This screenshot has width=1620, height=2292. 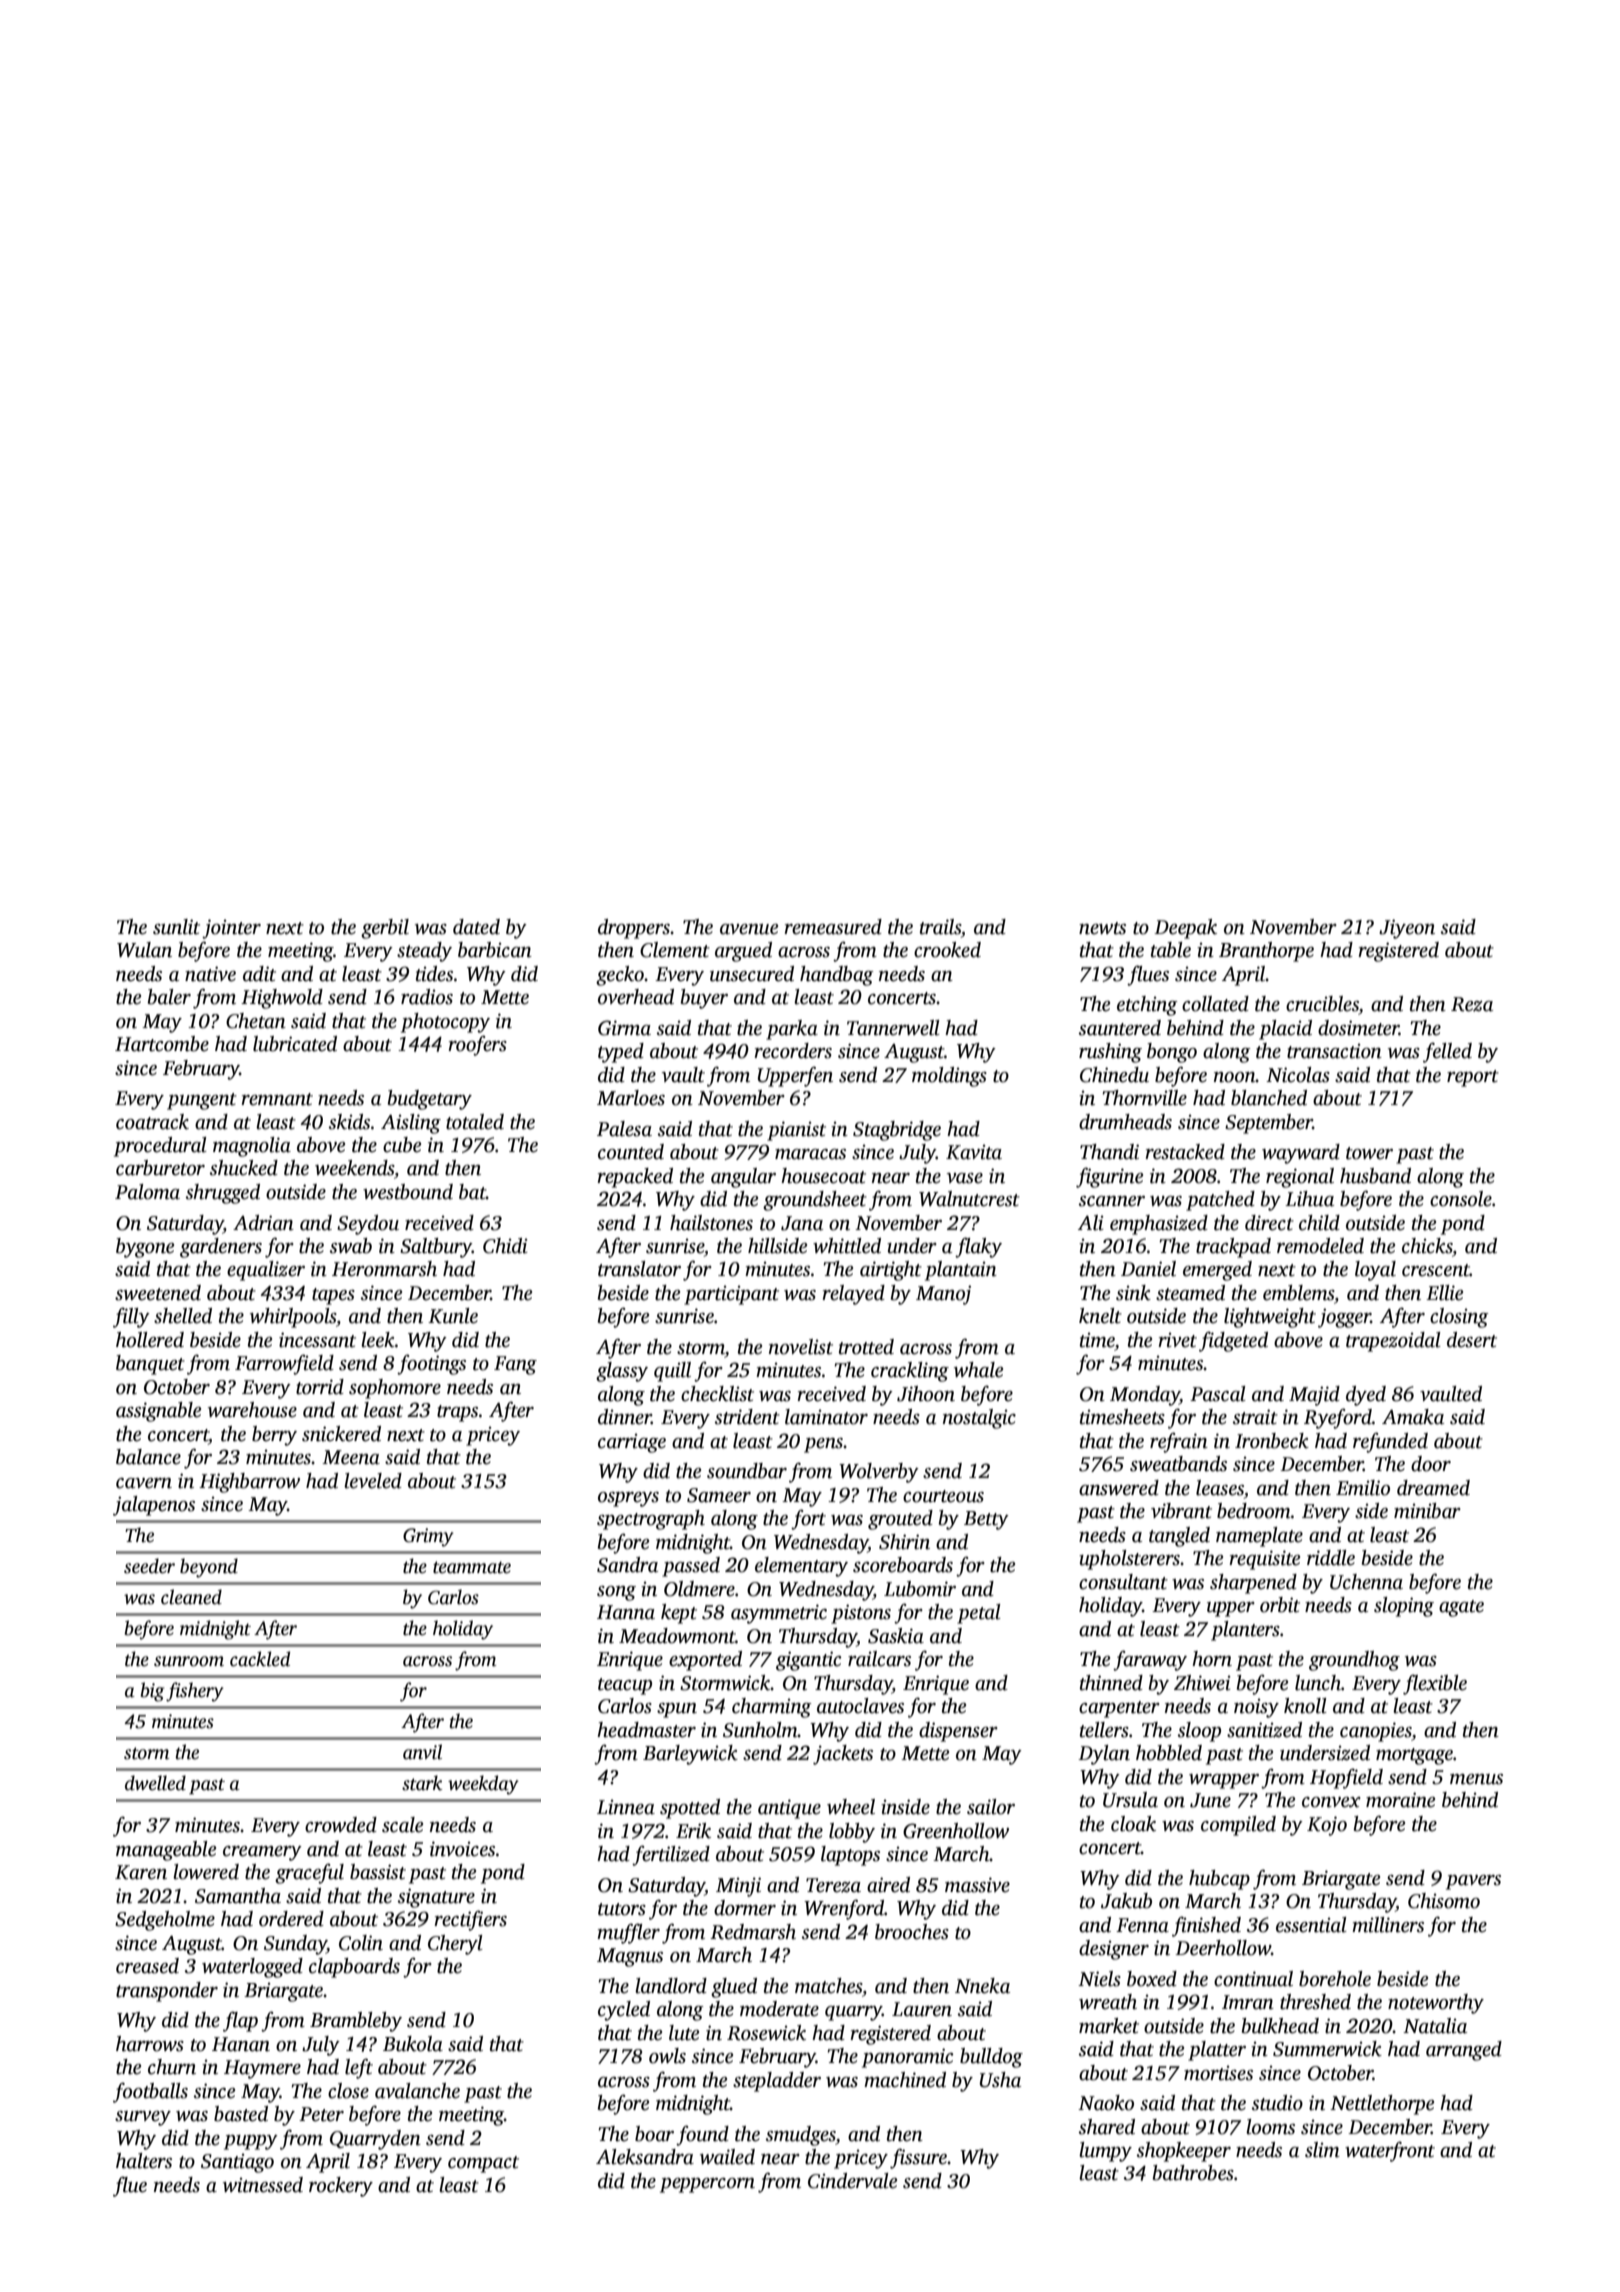 What do you see at coordinates (749, 929) in the screenshot?
I see `avenue` at bounding box center [749, 929].
